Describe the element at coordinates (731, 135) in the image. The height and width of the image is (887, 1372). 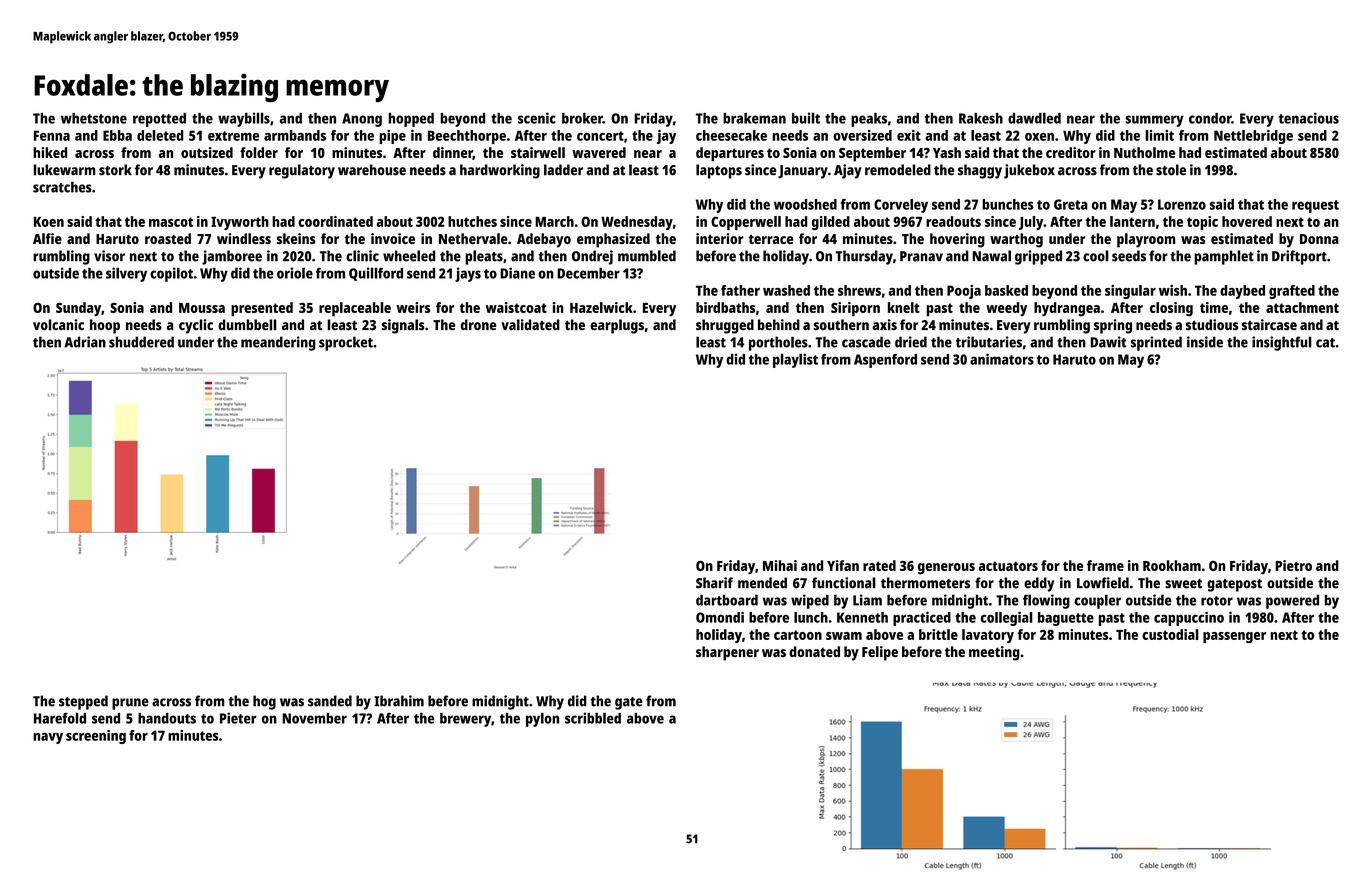
I see `cheesecake` at that location.
